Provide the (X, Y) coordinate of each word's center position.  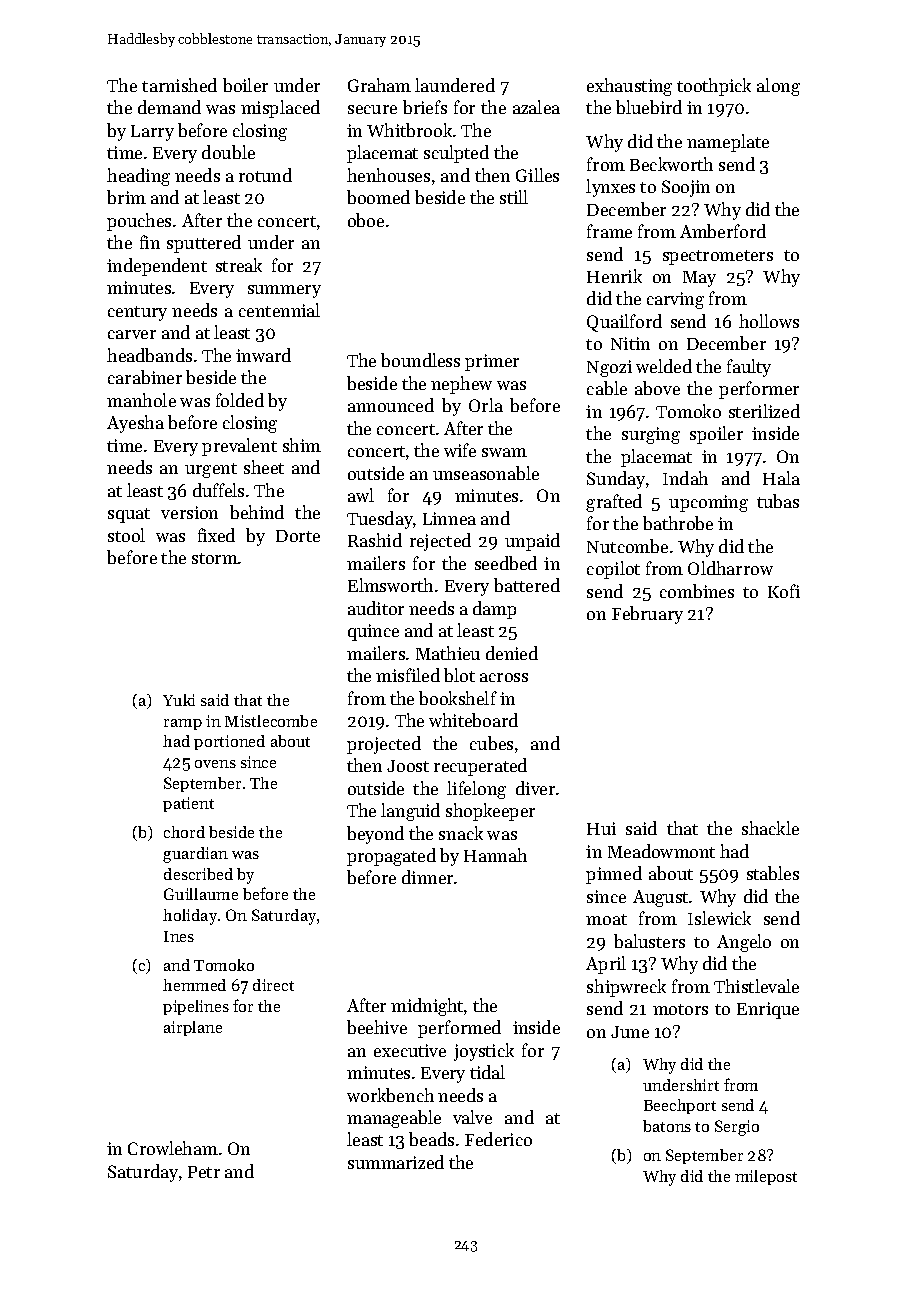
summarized (396, 1162)
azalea (536, 107)
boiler (245, 85)
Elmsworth (390, 585)
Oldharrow (730, 568)
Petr (204, 1172)
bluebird (649, 107)
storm (215, 558)
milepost (766, 1177)
